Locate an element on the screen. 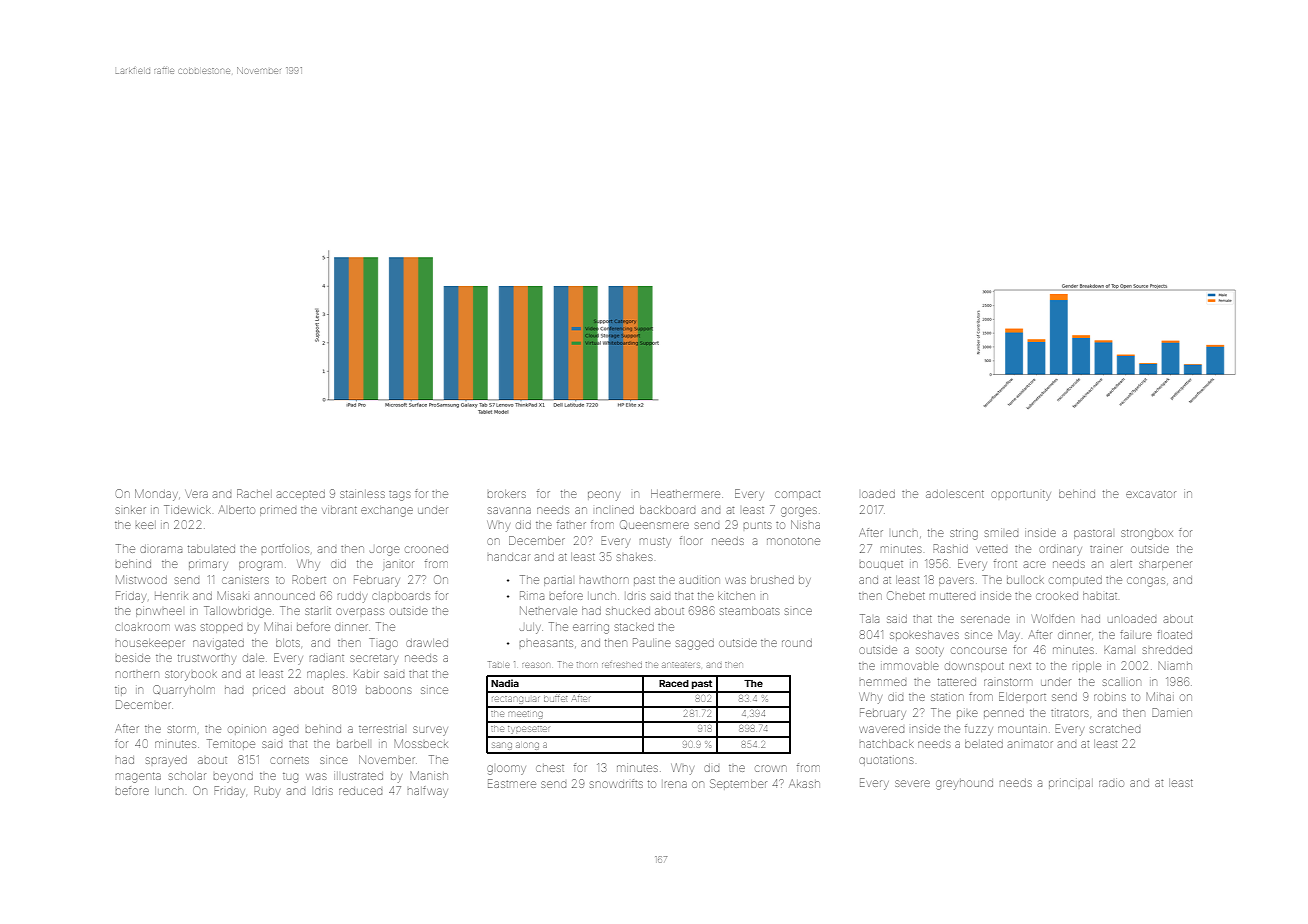  bullock is located at coordinates (1025, 580).
